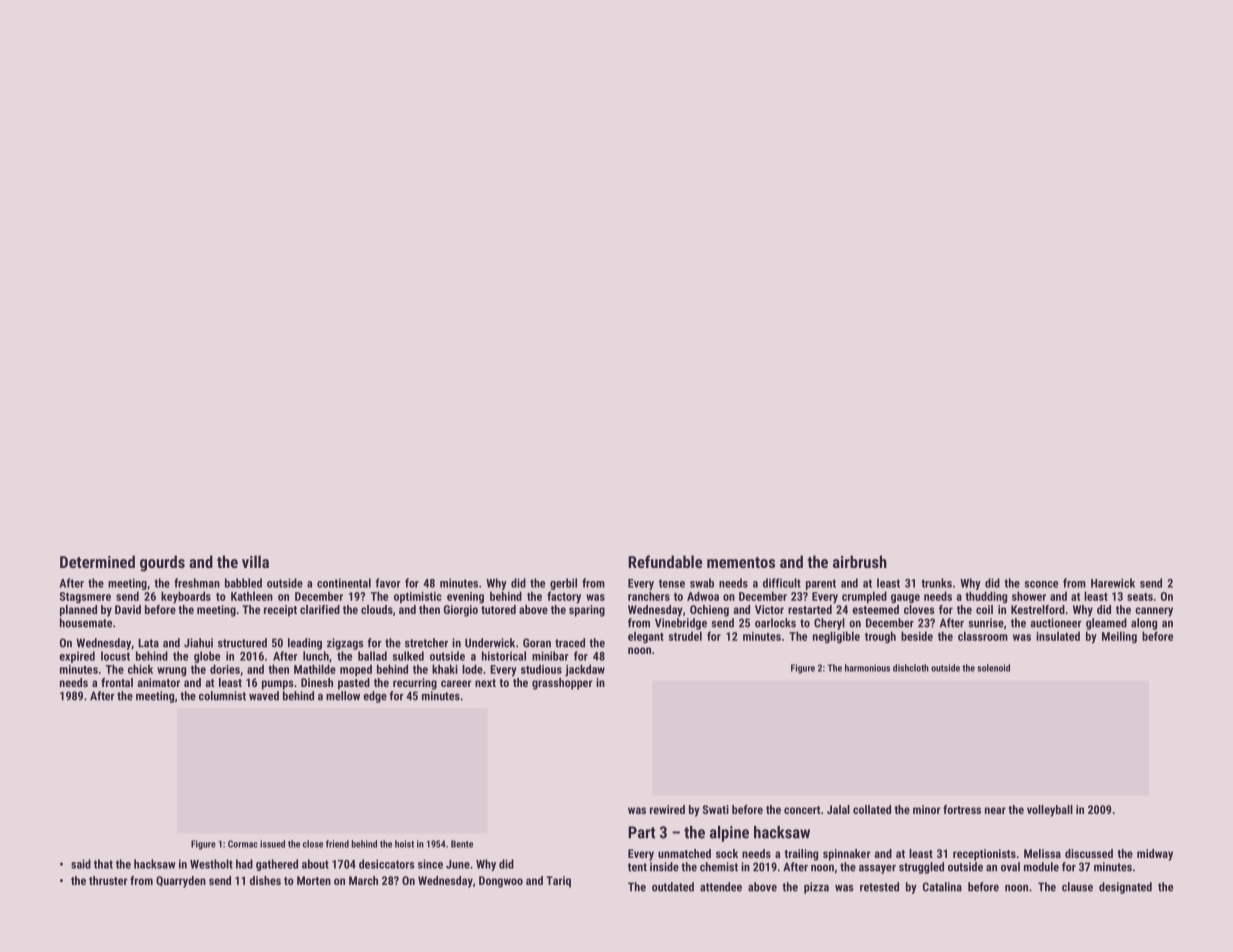 The width and height of the image is (1233, 952). What do you see at coordinates (562, 684) in the image?
I see `grasshopper` at bounding box center [562, 684].
